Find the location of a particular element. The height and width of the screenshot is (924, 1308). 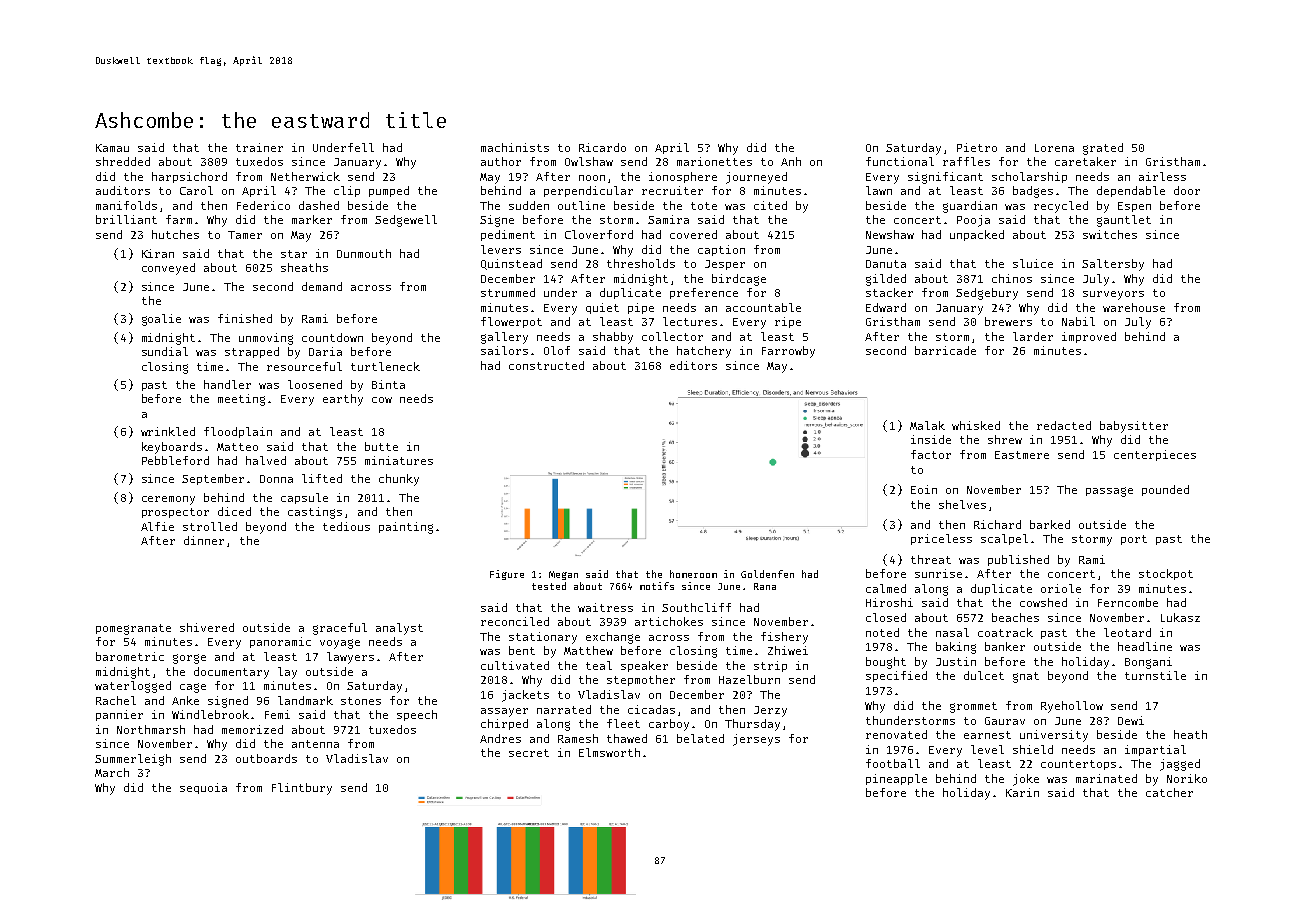

gnat is located at coordinates (1026, 677).
